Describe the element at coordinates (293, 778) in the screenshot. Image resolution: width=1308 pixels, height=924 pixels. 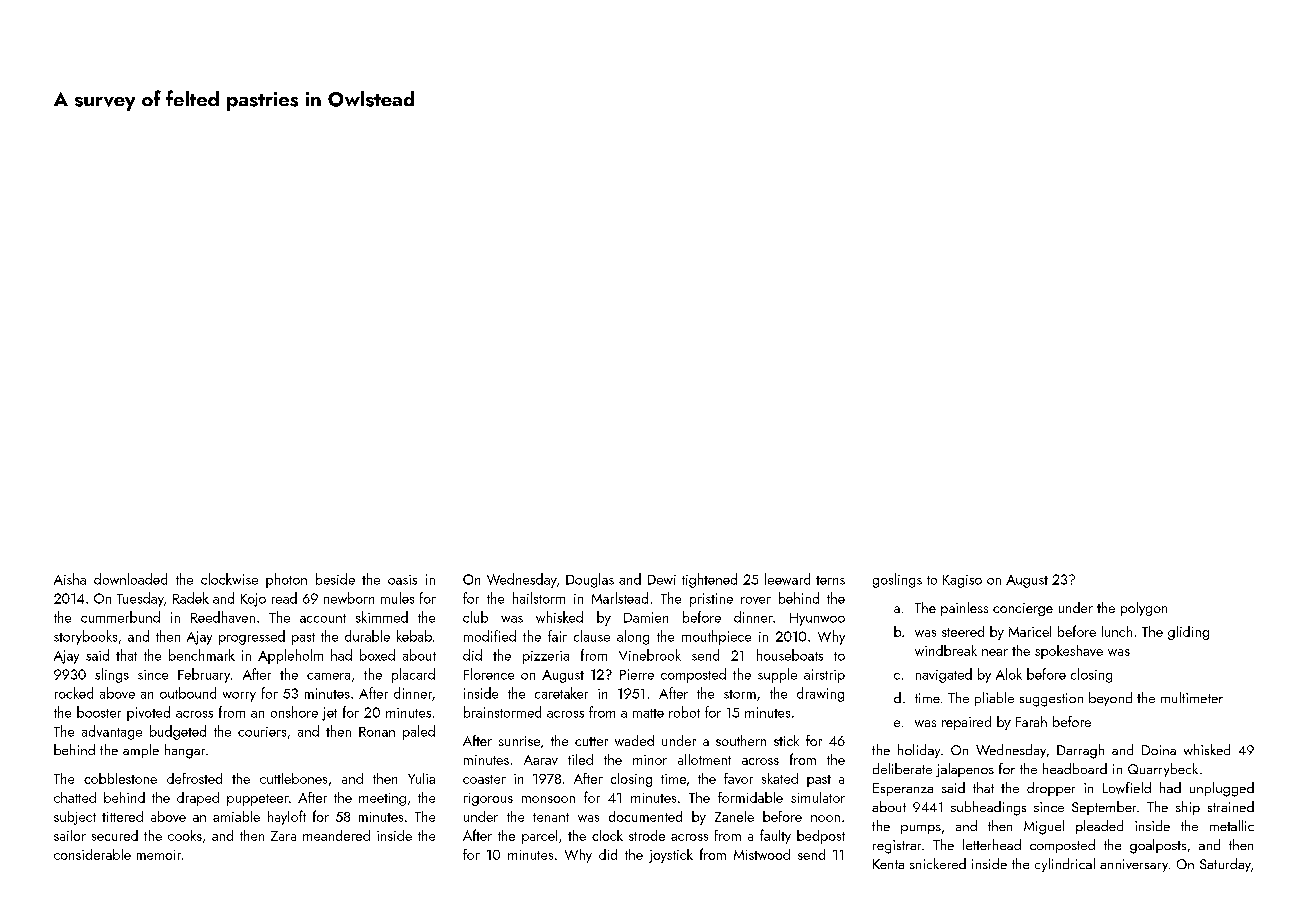
I see `cuttlebones` at that location.
